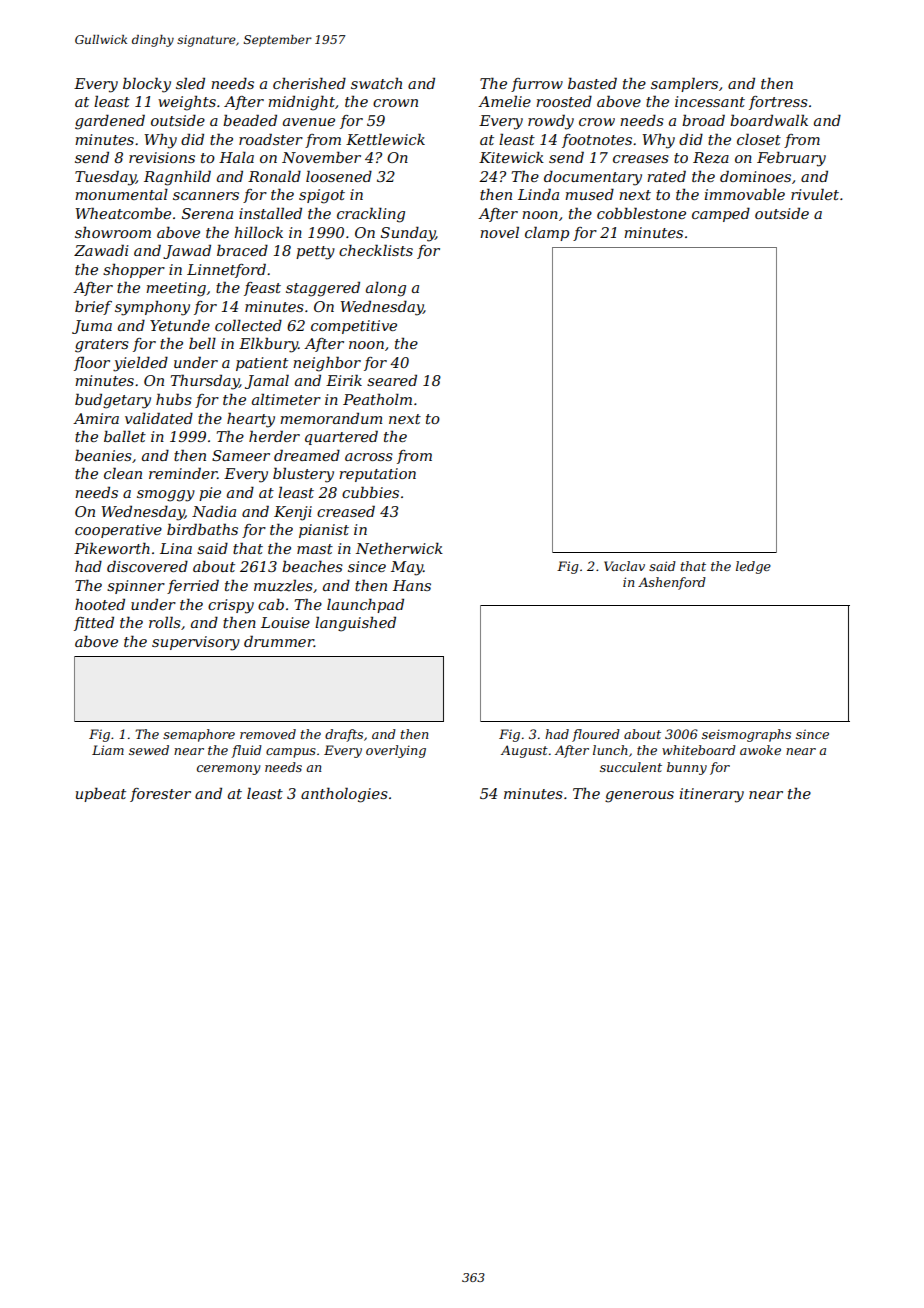 The width and height of the screenshot is (924, 1308). What do you see at coordinates (324, 531) in the screenshot?
I see `pianist` at bounding box center [324, 531].
